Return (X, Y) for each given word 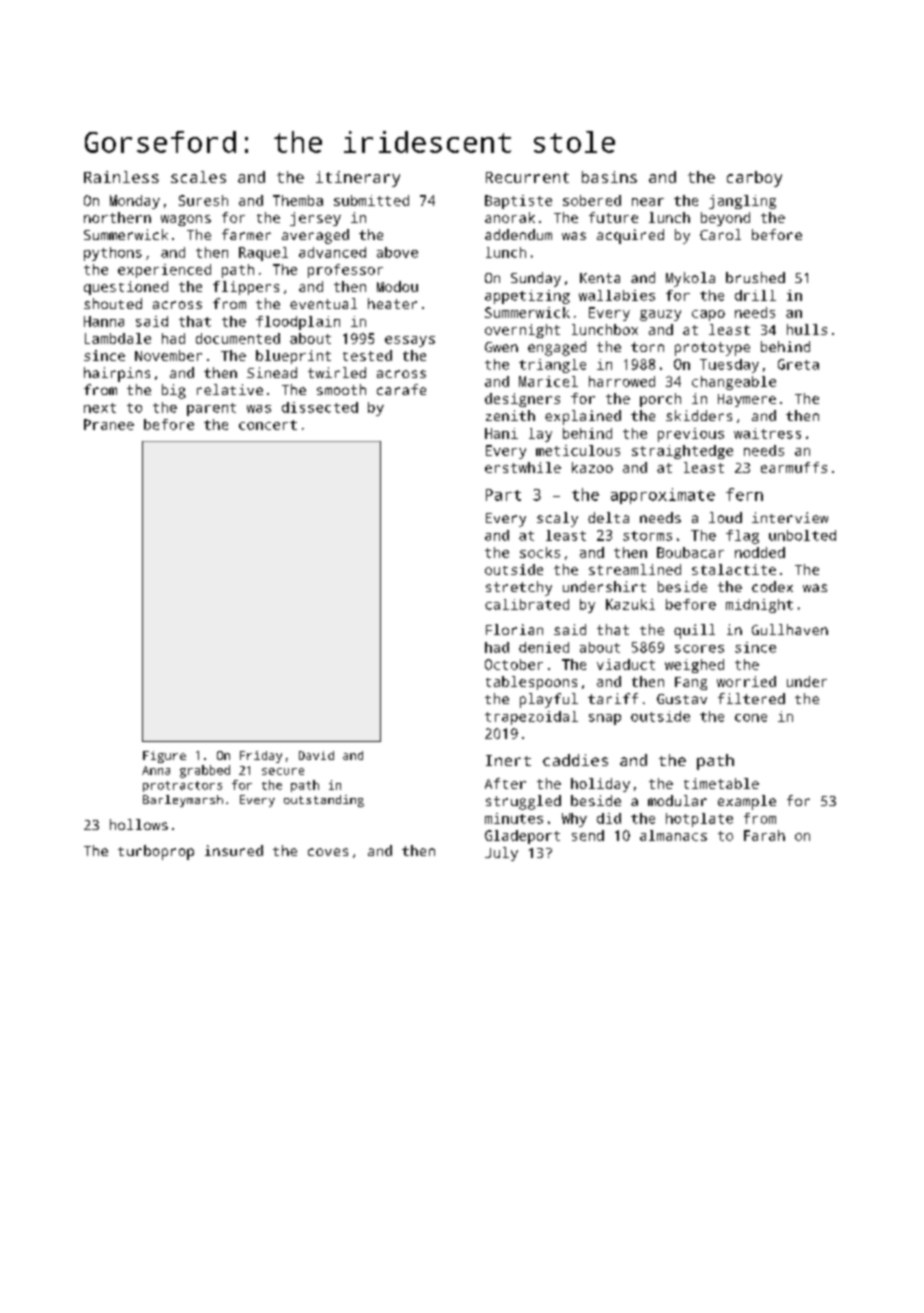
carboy (754, 179)
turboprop (156, 852)
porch (660, 400)
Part (503, 495)
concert (268, 425)
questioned (126, 288)
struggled (523, 802)
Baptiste (518, 202)
